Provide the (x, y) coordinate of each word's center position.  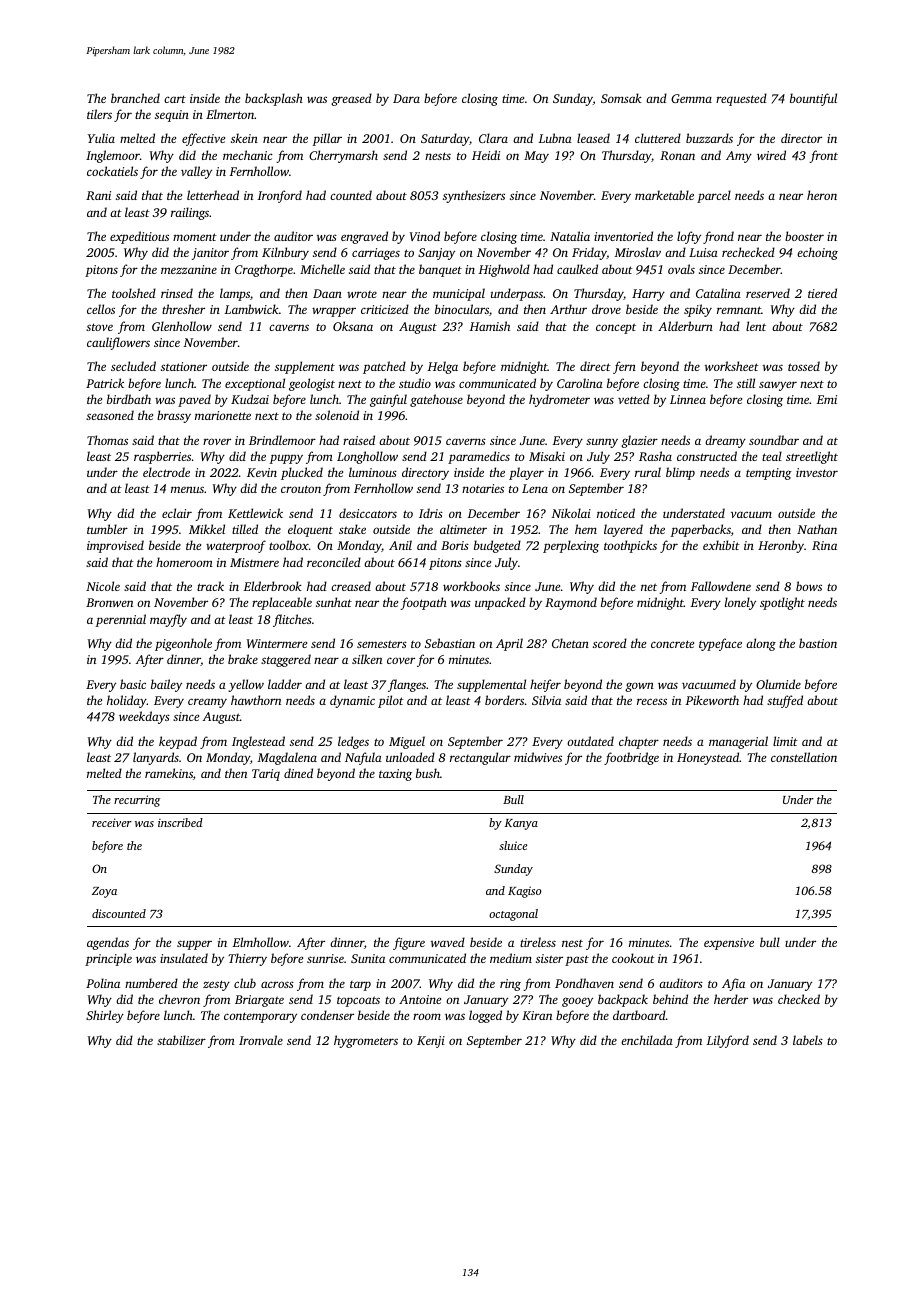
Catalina (718, 293)
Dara (406, 98)
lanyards (156, 758)
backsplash (274, 99)
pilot (391, 701)
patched (384, 367)
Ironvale (261, 1040)
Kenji (431, 1042)
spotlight (782, 603)
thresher (183, 309)
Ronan (677, 155)
